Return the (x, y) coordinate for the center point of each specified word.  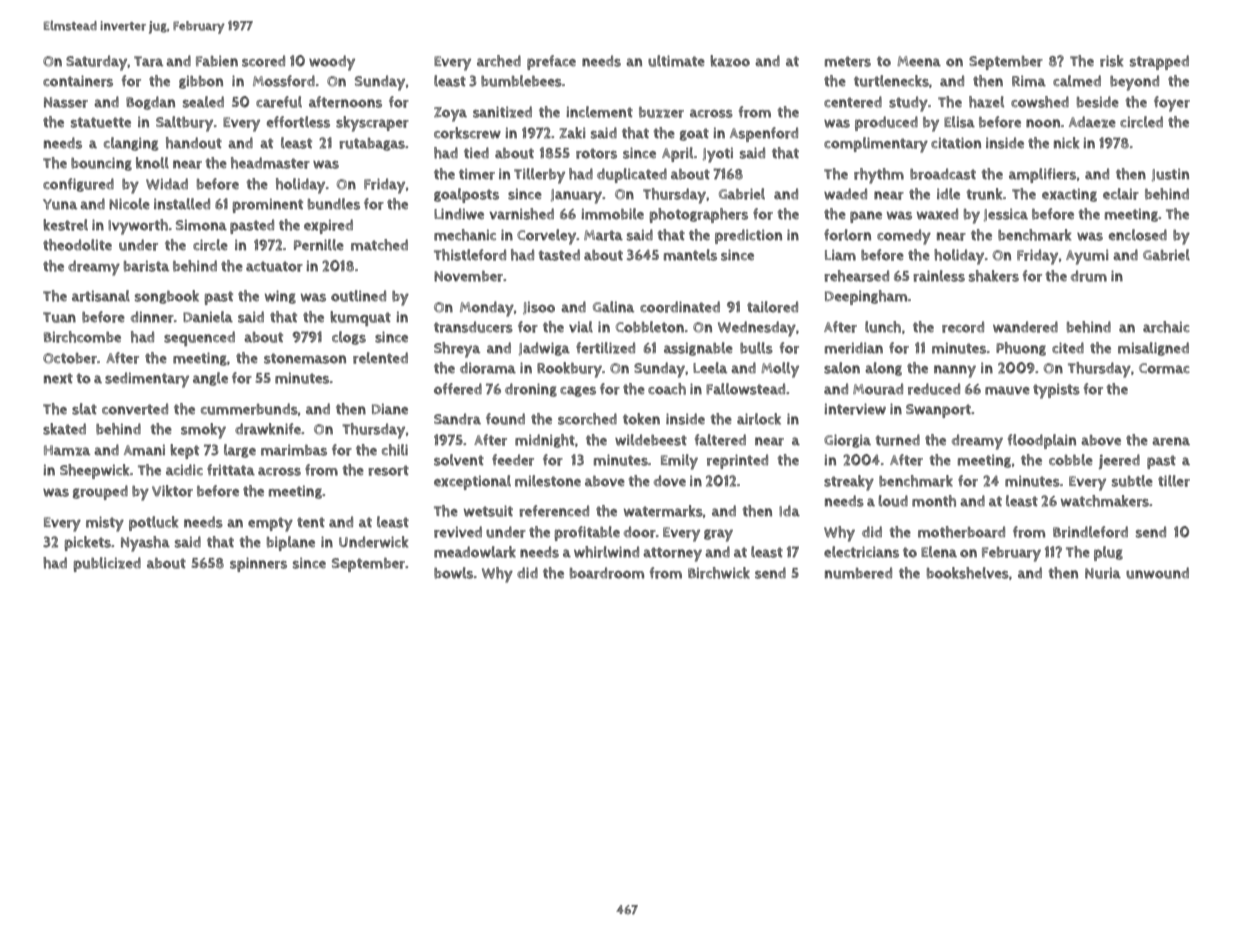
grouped (100, 492)
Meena (919, 61)
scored (263, 61)
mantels (690, 255)
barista (146, 266)
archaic (1166, 327)
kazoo (730, 61)
